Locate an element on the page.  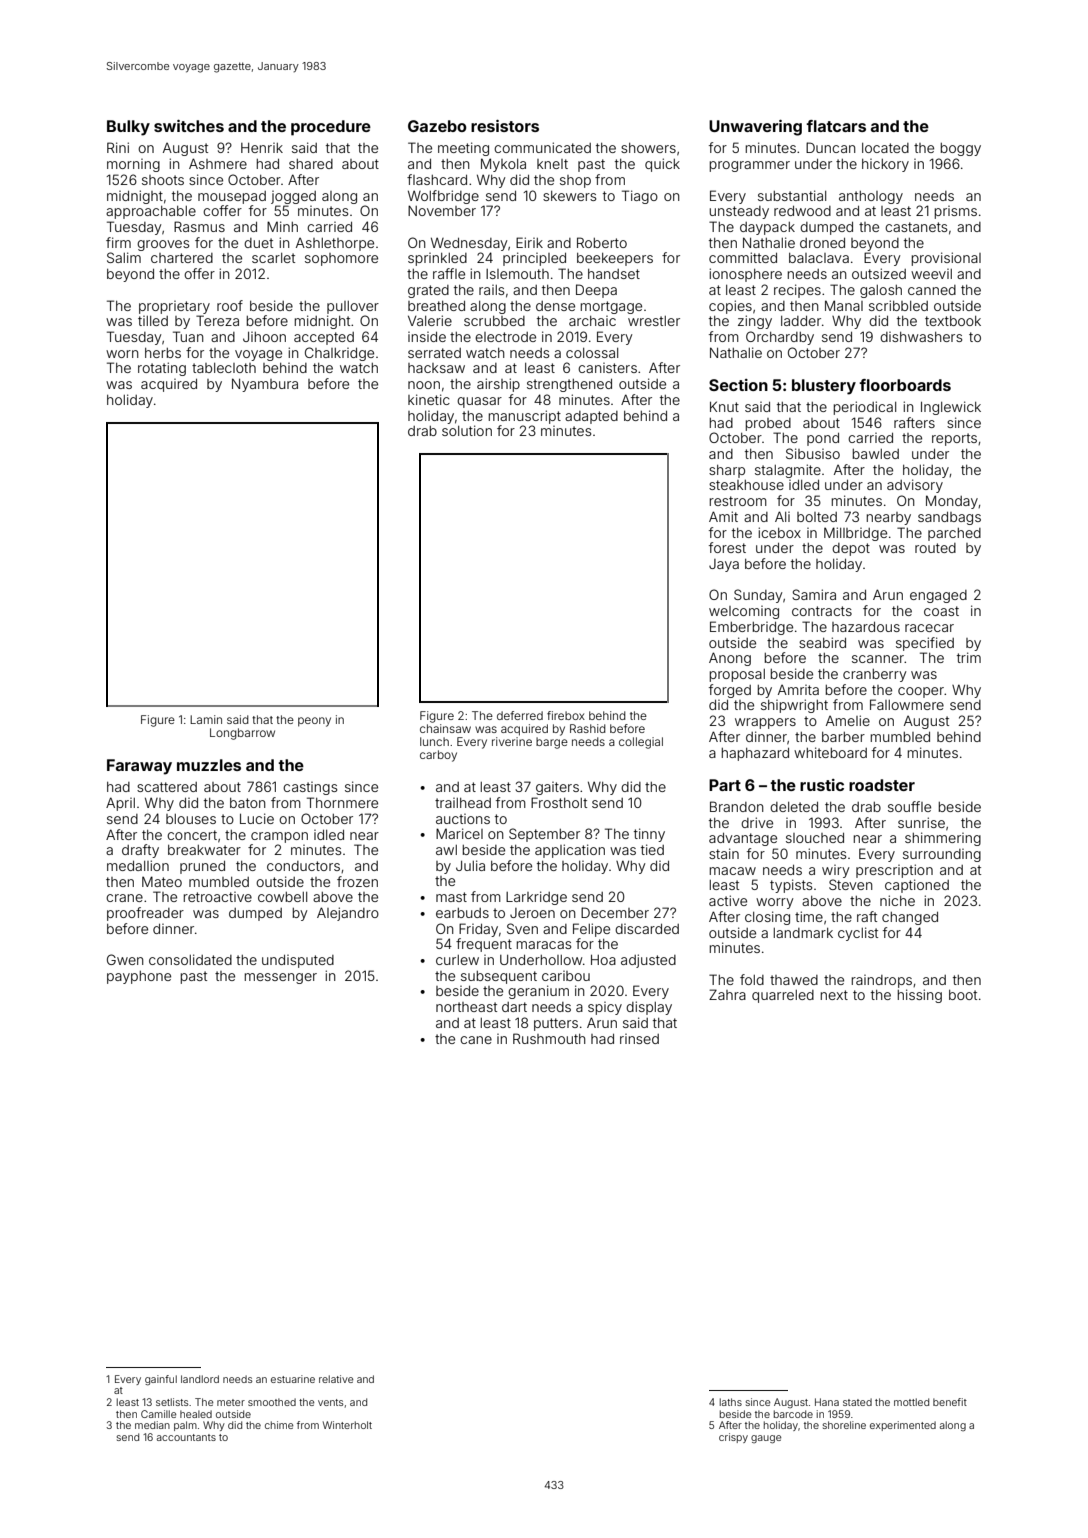
Rushmouth is located at coordinates (549, 1038).
